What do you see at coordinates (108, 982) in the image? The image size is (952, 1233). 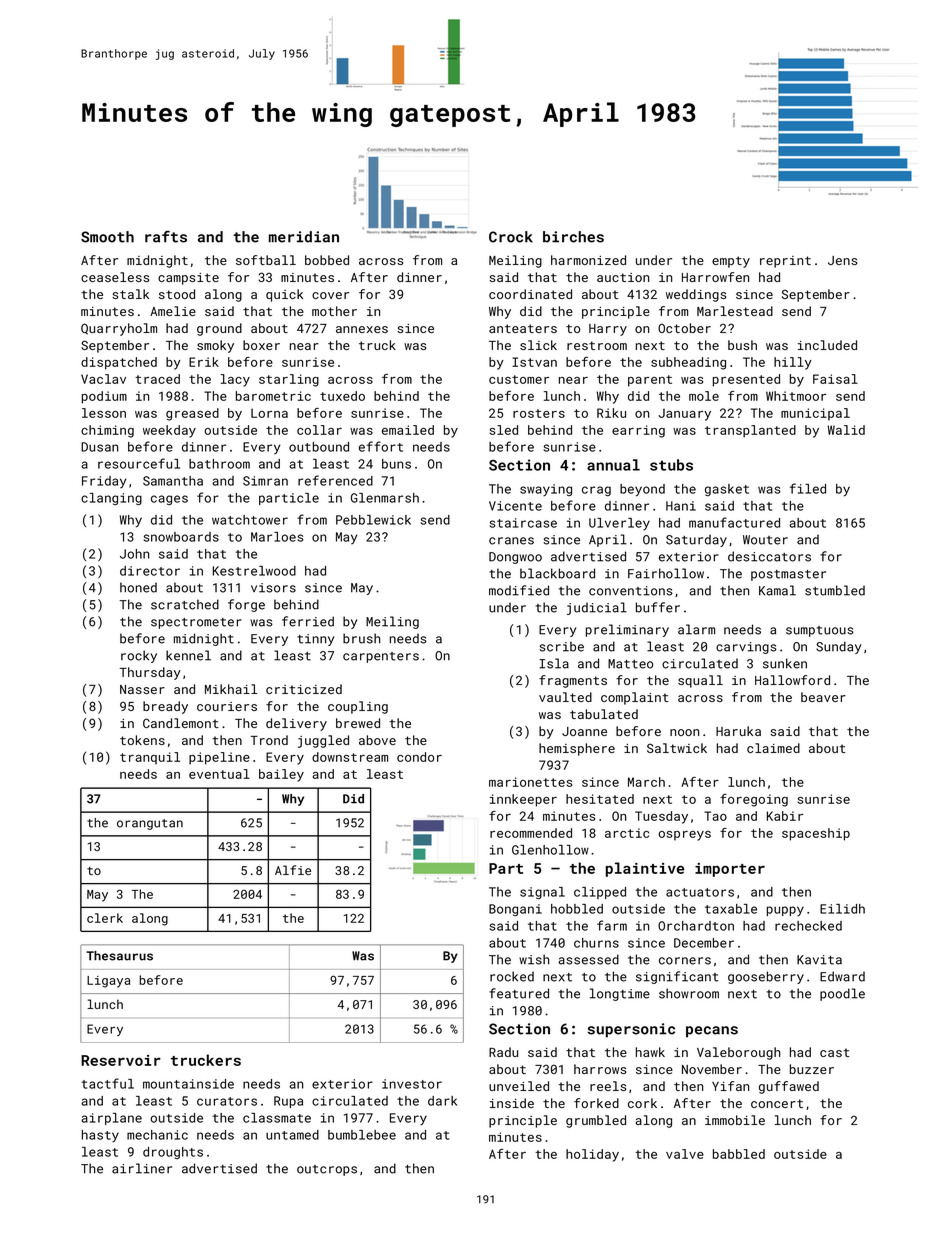 I see `Ligaya` at bounding box center [108, 982].
